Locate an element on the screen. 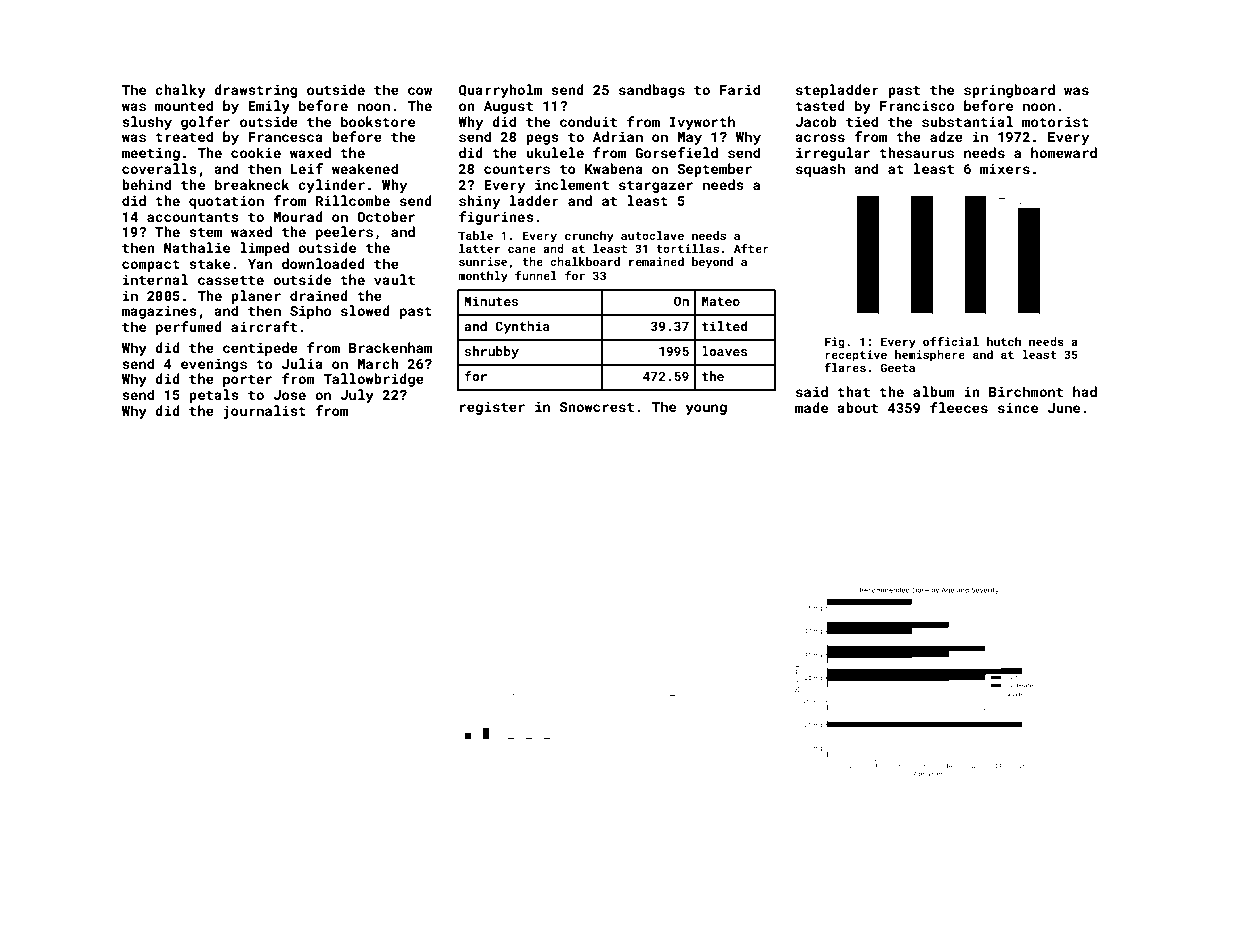 This screenshot has width=1233, height=952. Jose is located at coordinates (289, 395).
